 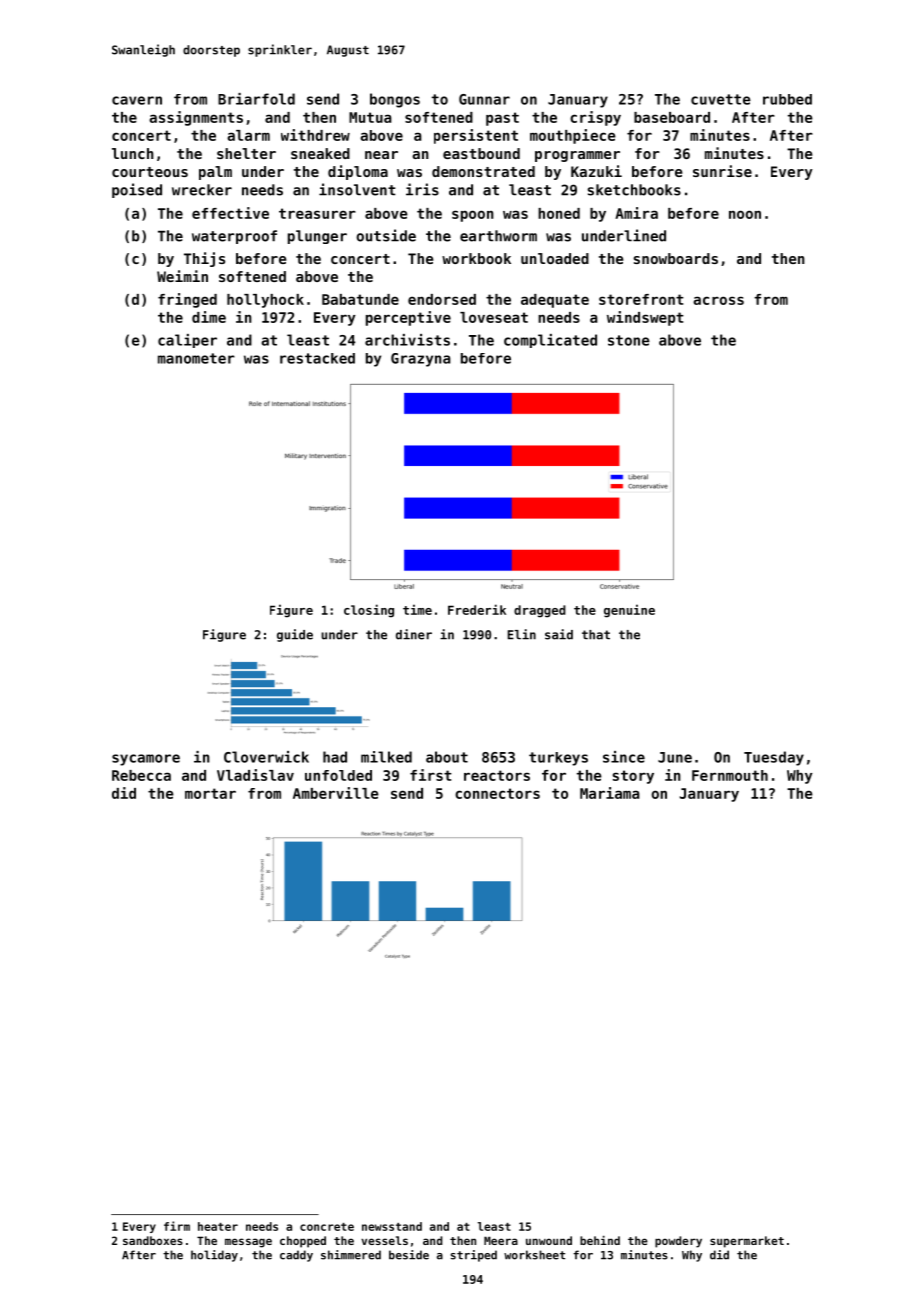 What do you see at coordinates (730, 775) in the screenshot?
I see `Fernmouth` at bounding box center [730, 775].
